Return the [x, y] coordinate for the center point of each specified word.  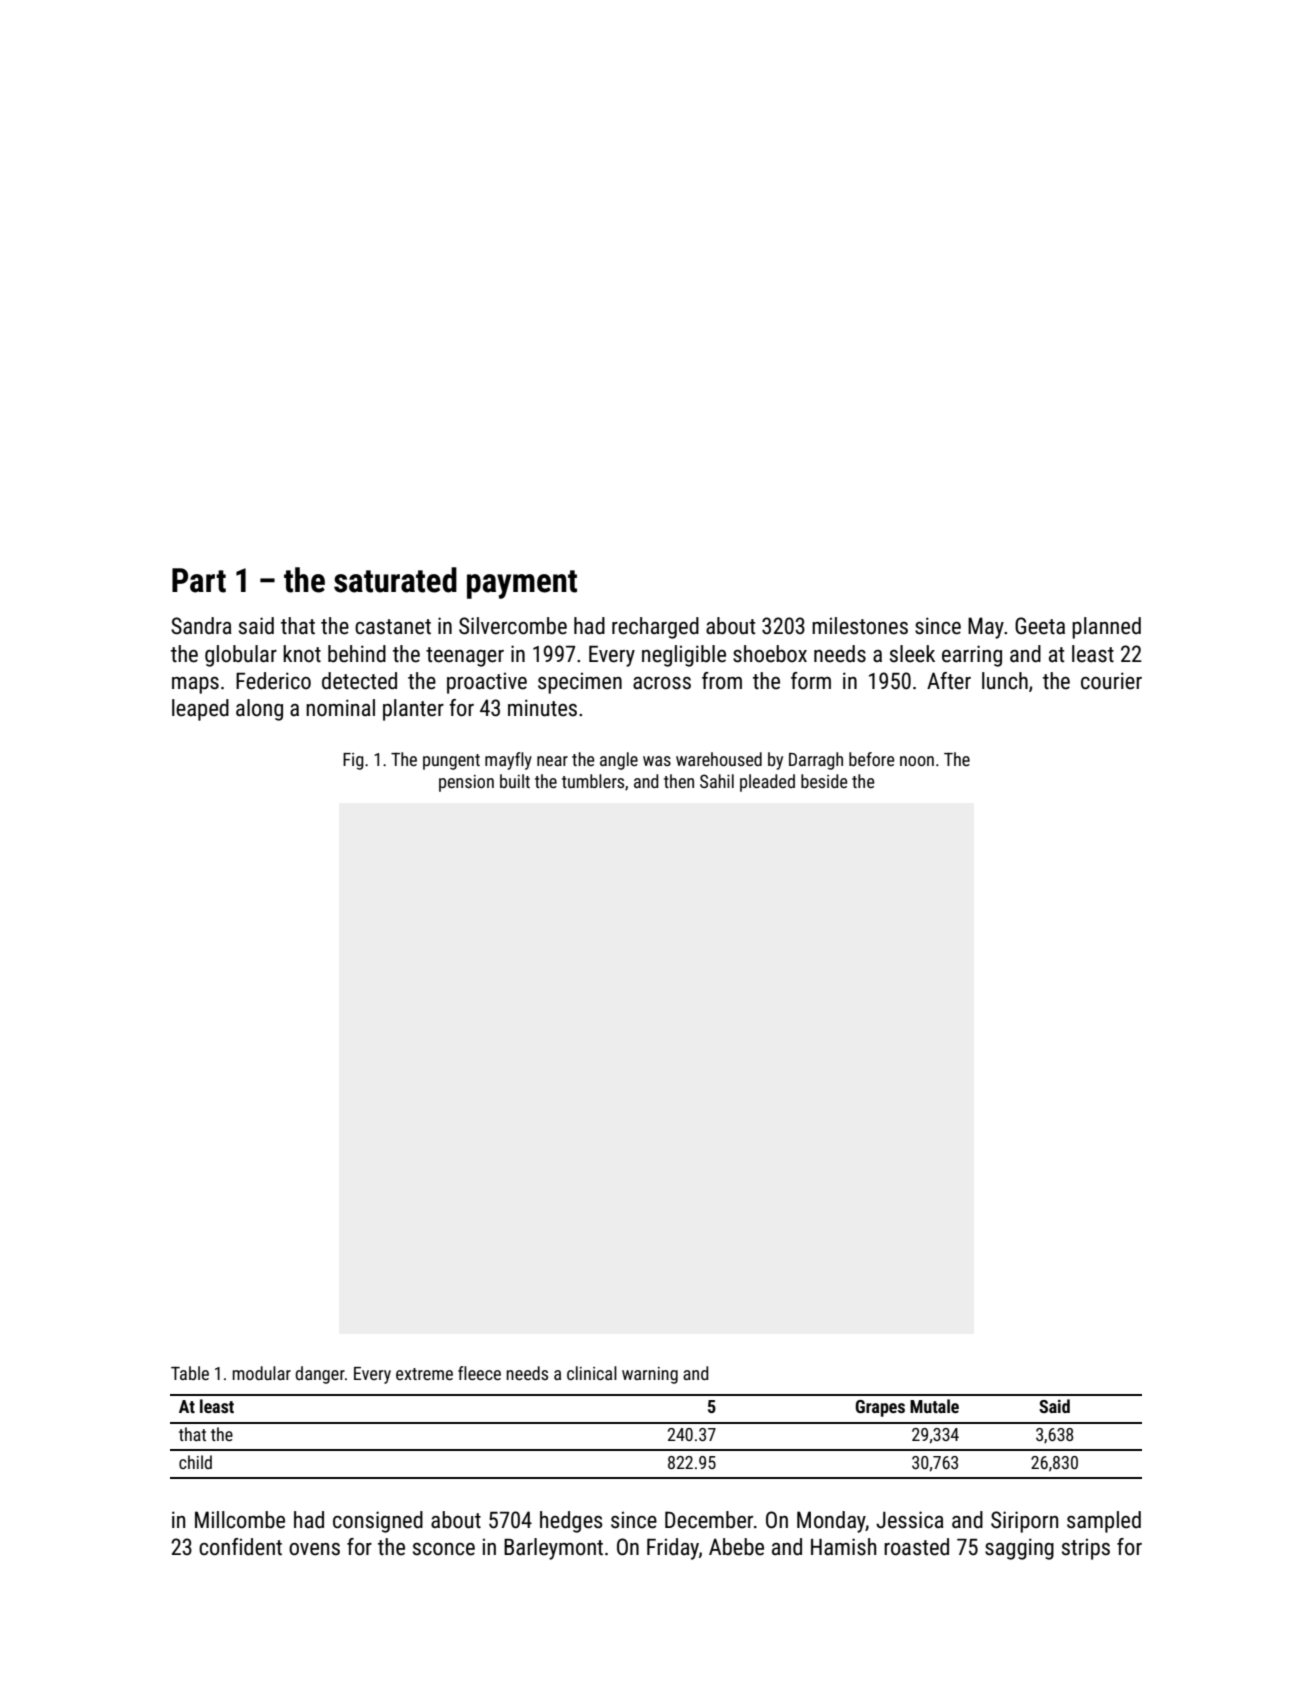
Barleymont [553, 1549]
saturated [395, 580]
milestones [860, 626]
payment [522, 584]
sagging [1019, 1549]
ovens [314, 1549]
